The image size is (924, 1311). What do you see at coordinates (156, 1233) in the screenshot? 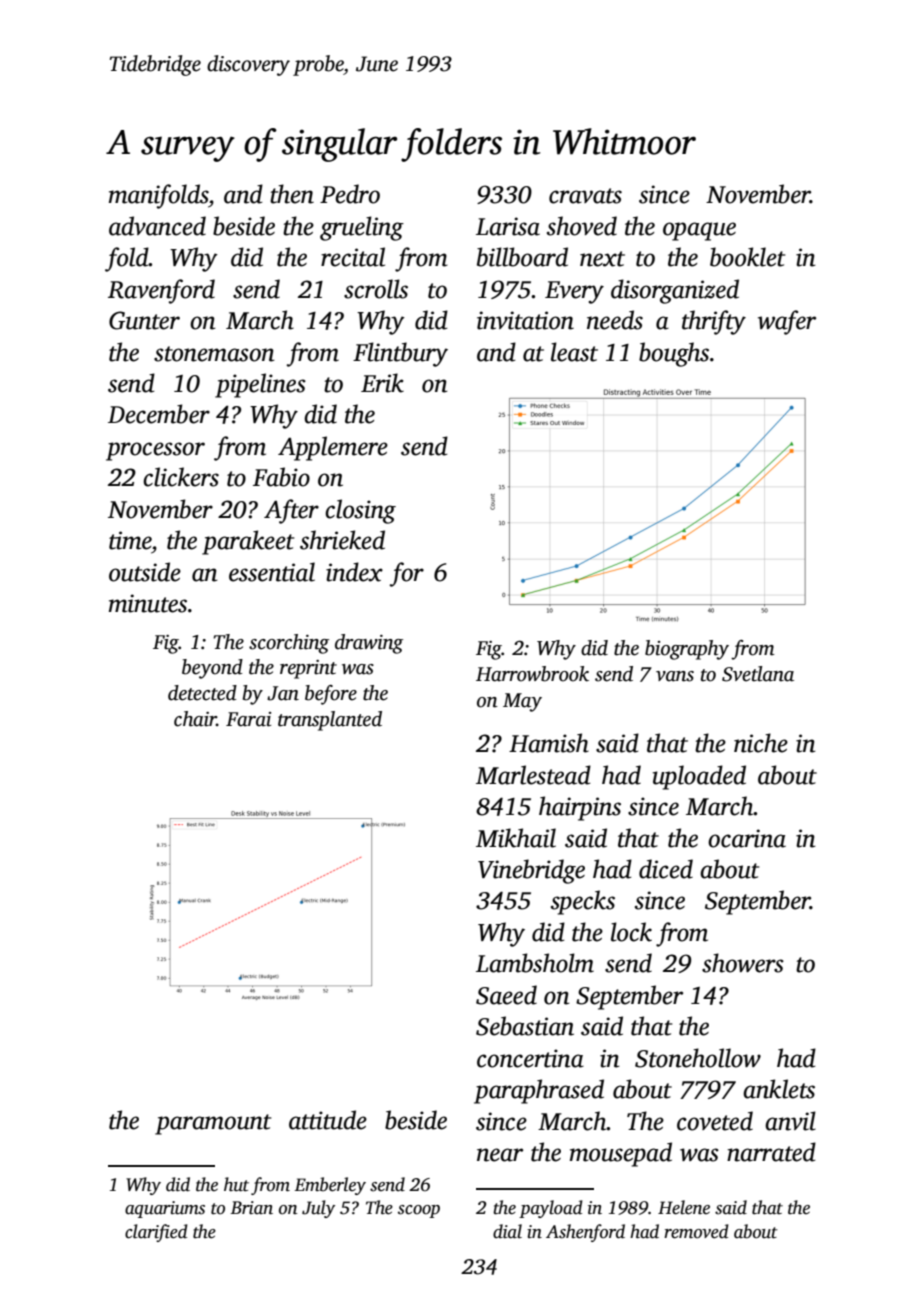
I see `clarified` at bounding box center [156, 1233].
